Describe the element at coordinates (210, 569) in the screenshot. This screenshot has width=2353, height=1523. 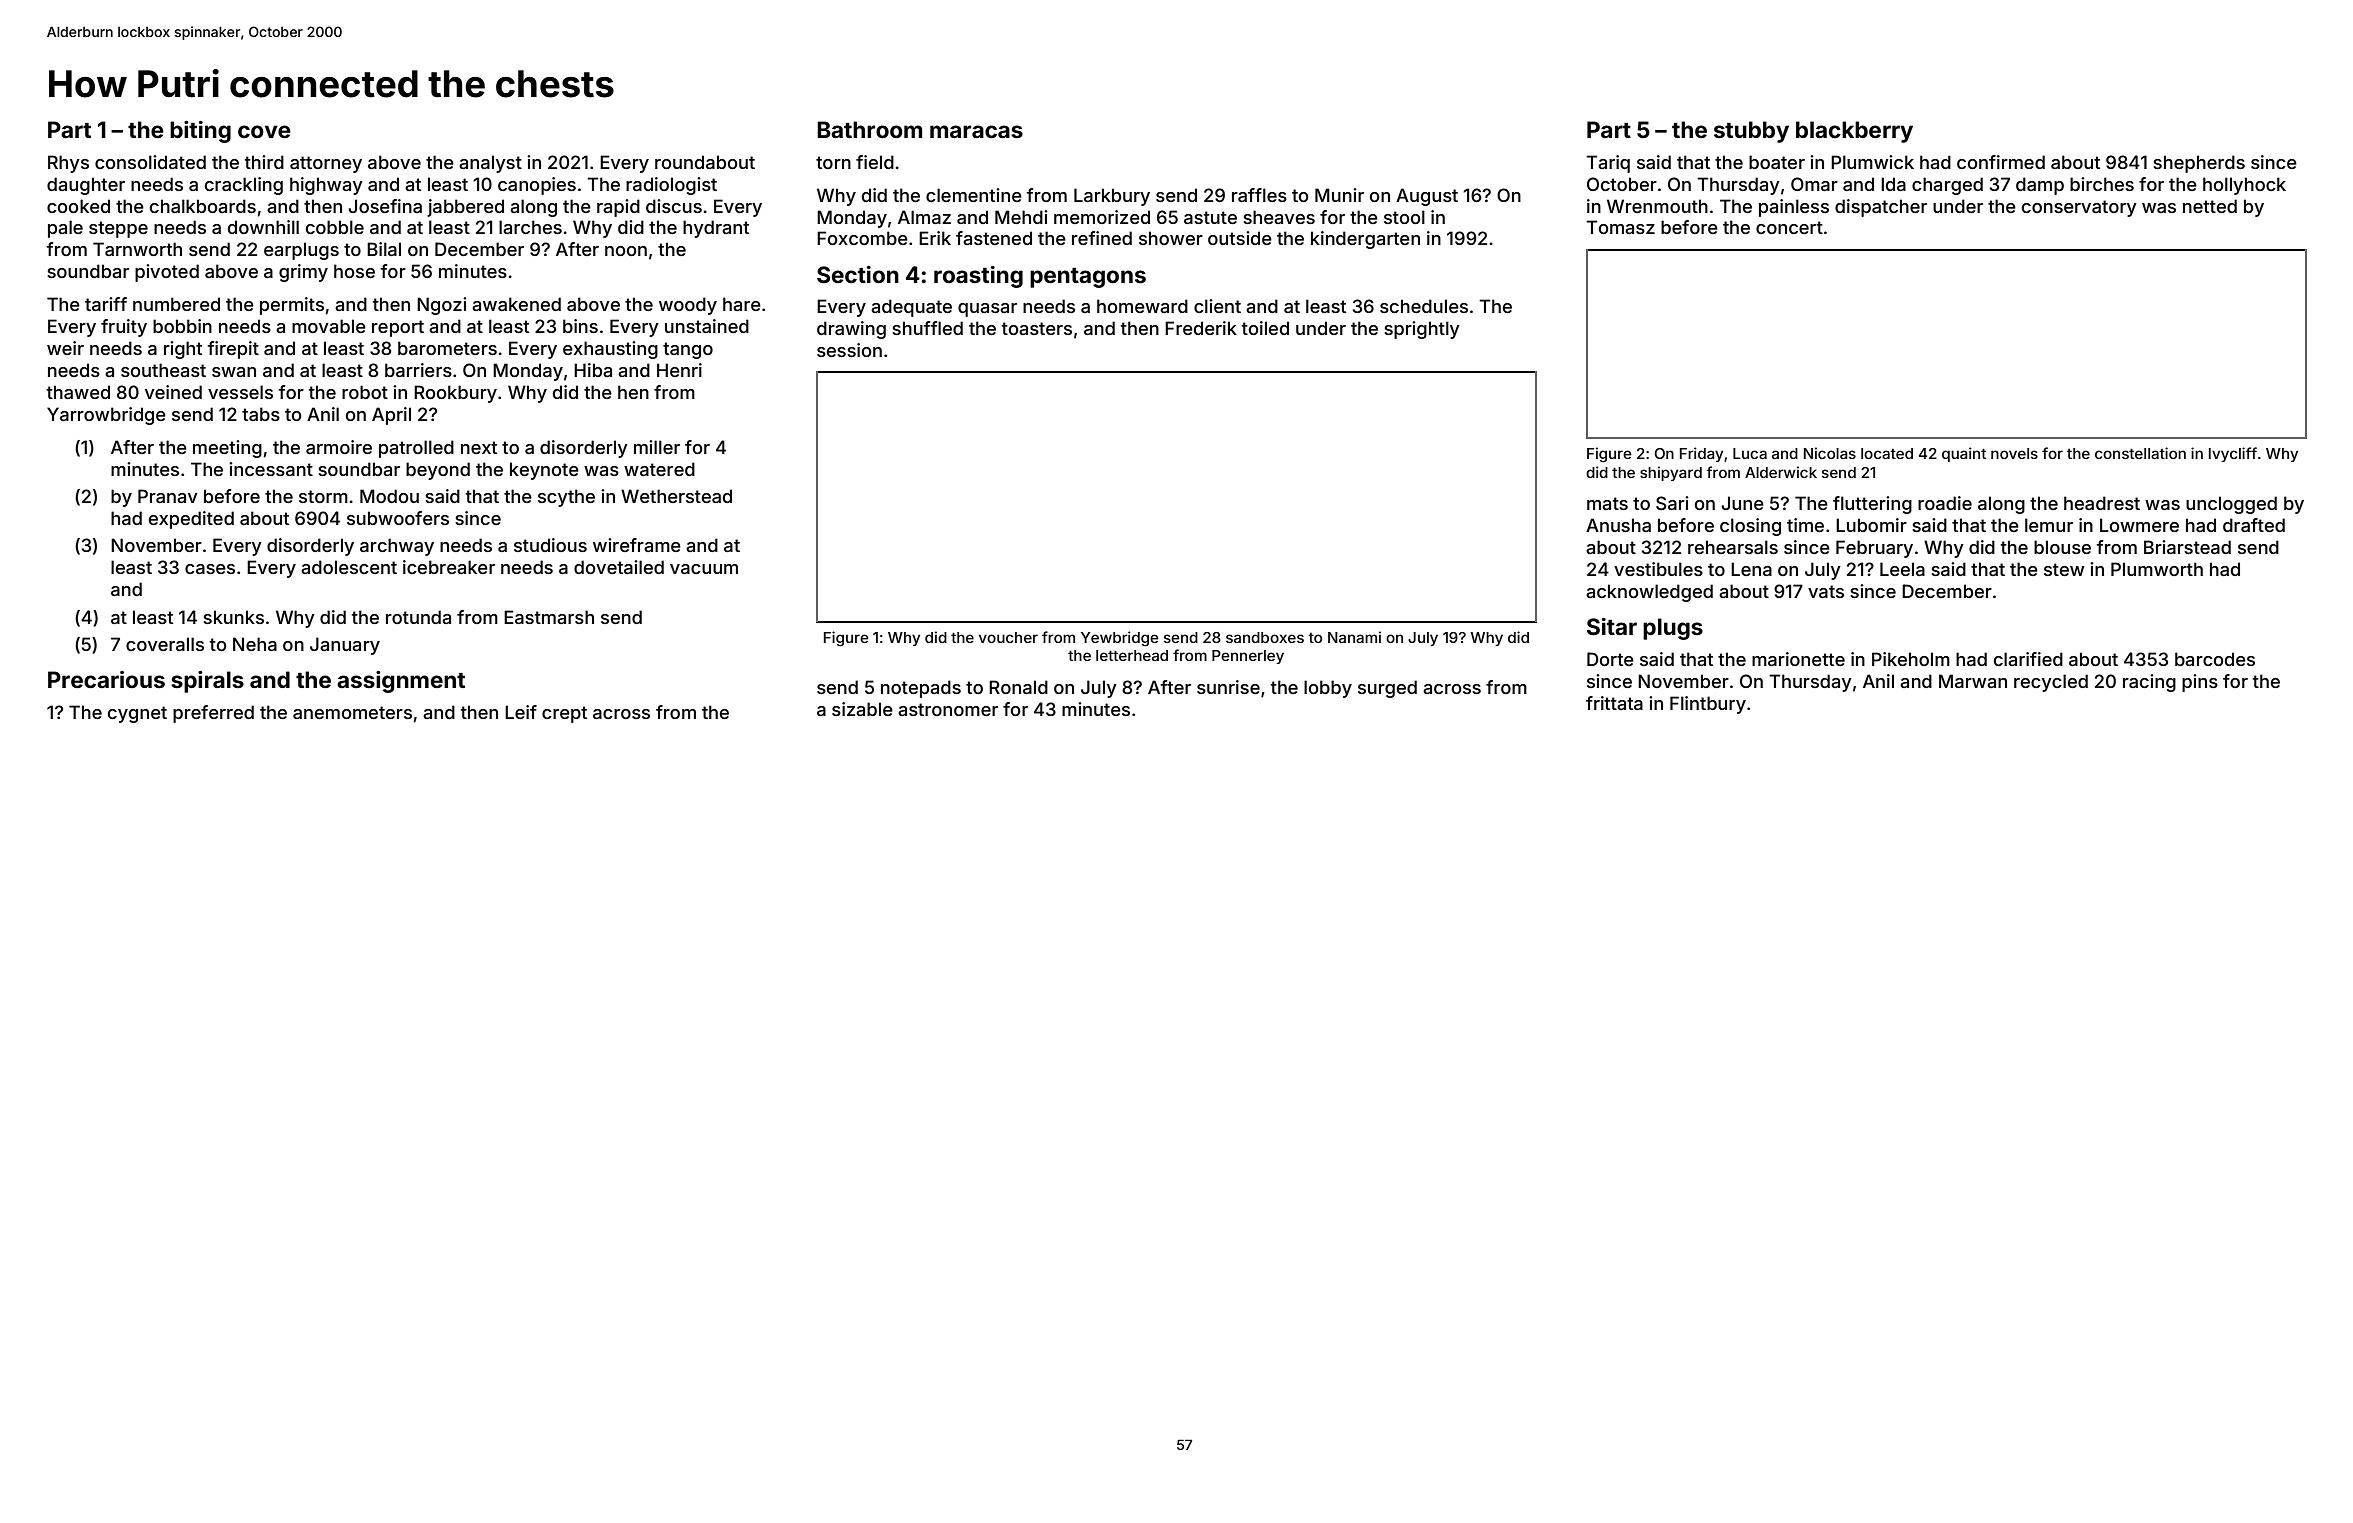
I see `cases` at that location.
